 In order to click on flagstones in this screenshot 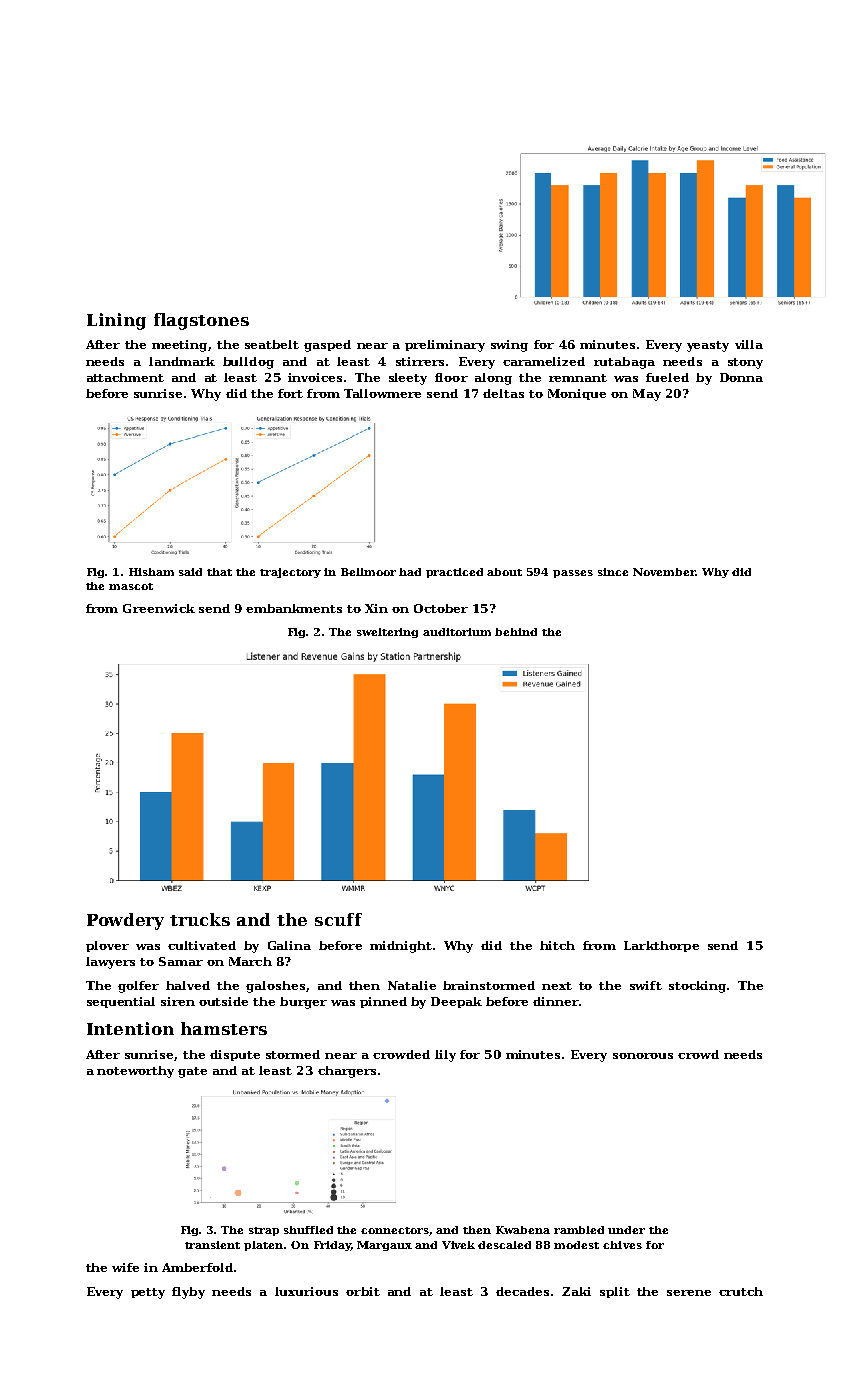, I will do `click(201, 321)`.
